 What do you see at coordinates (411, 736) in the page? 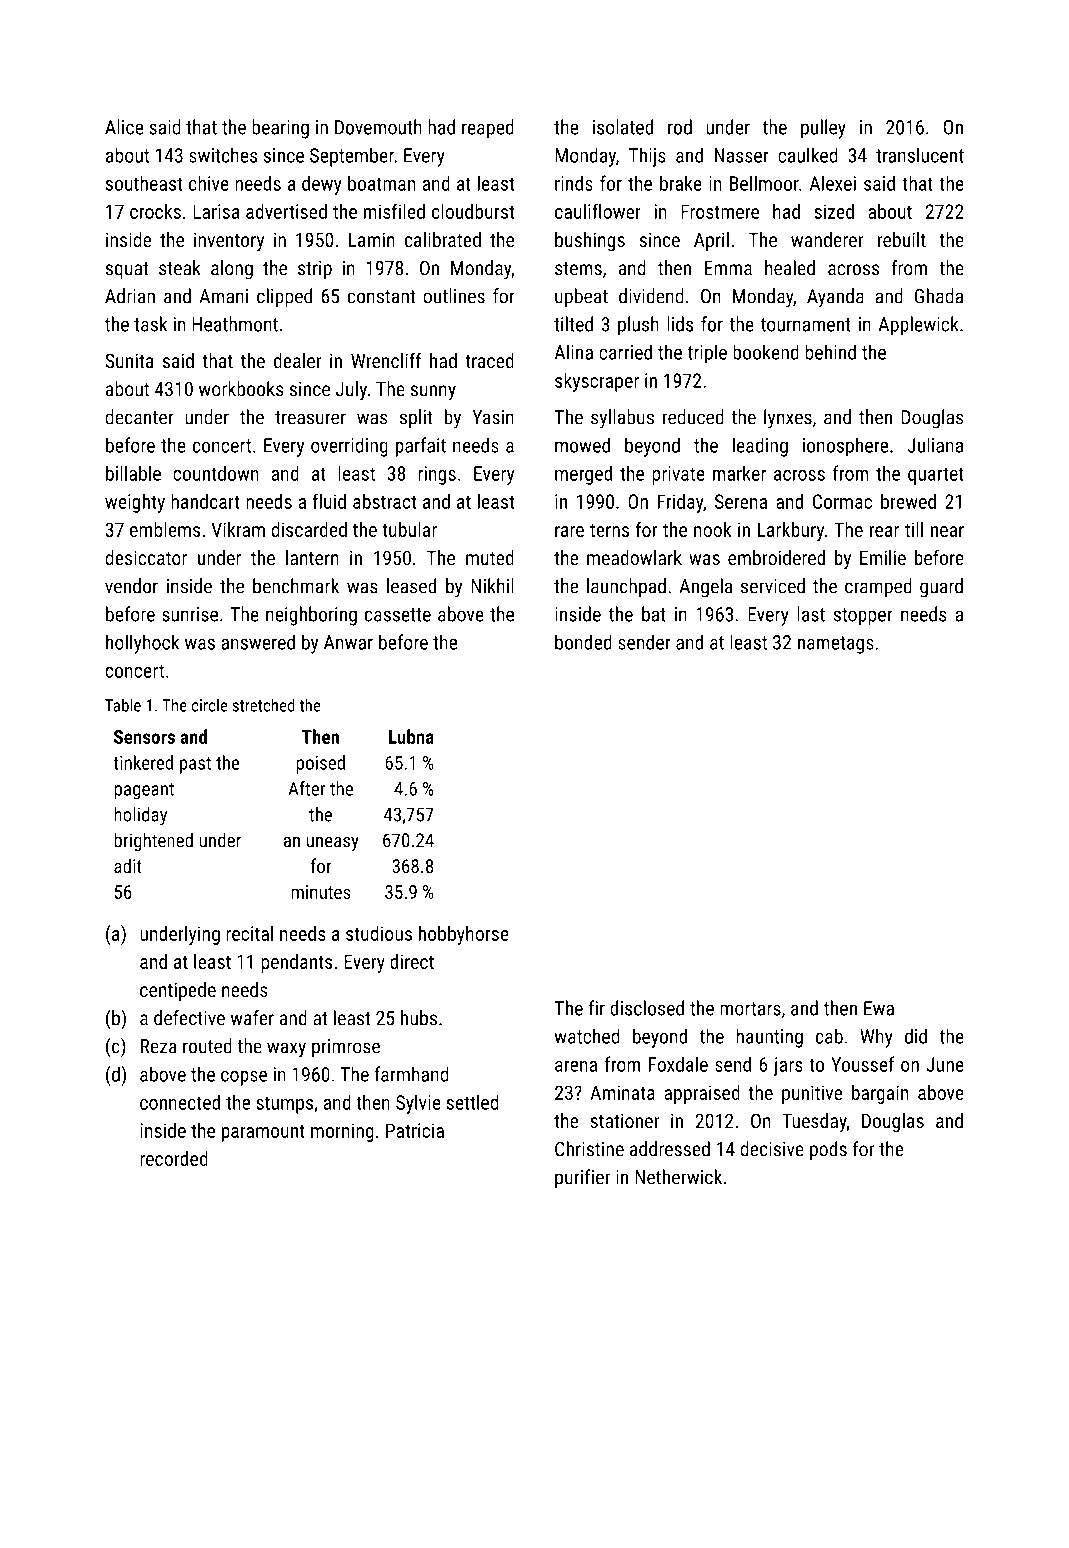
I see `Lubna` at bounding box center [411, 736].
